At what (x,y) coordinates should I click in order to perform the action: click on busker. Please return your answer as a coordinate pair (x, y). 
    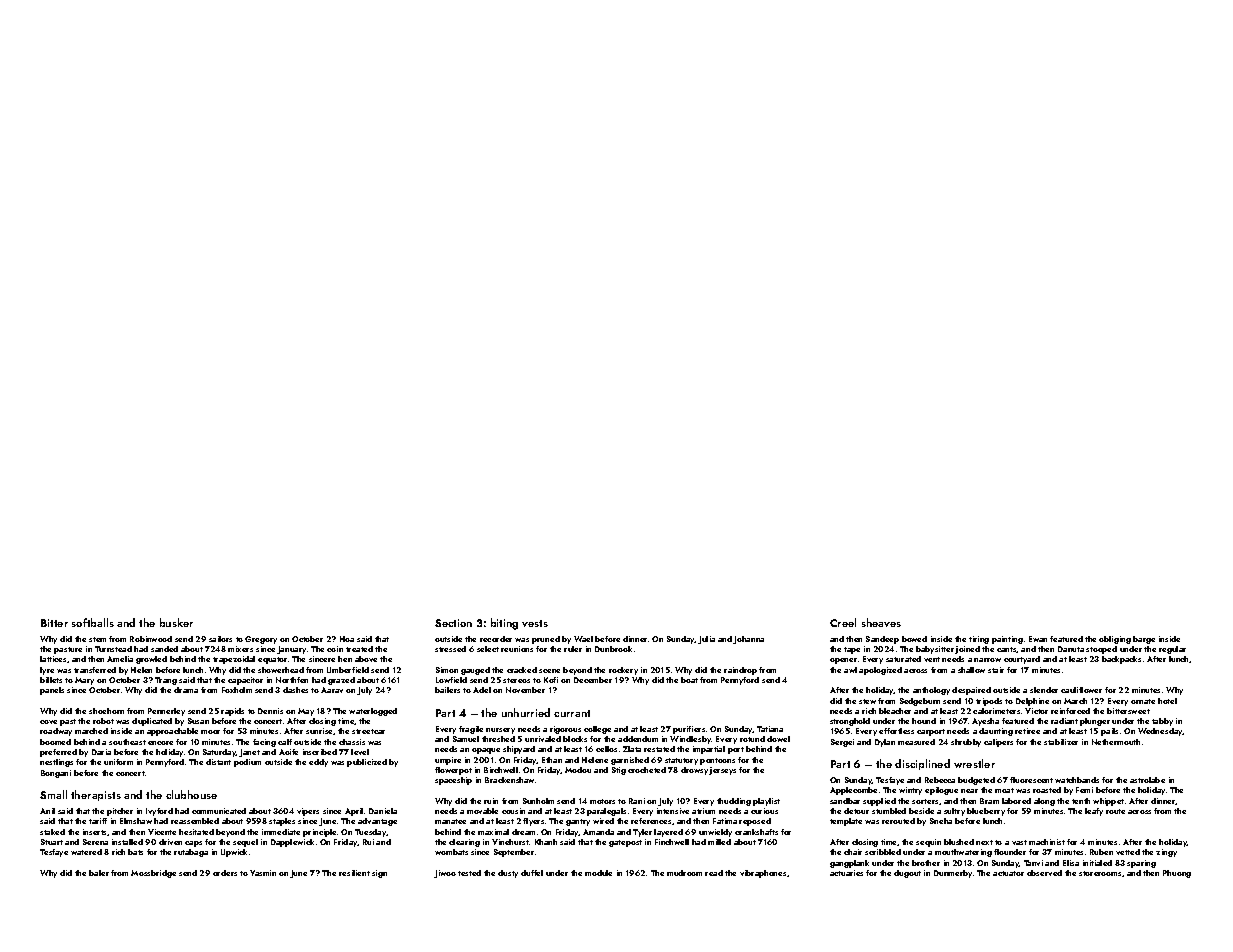
    Looking at the image, I should click on (176, 622).
